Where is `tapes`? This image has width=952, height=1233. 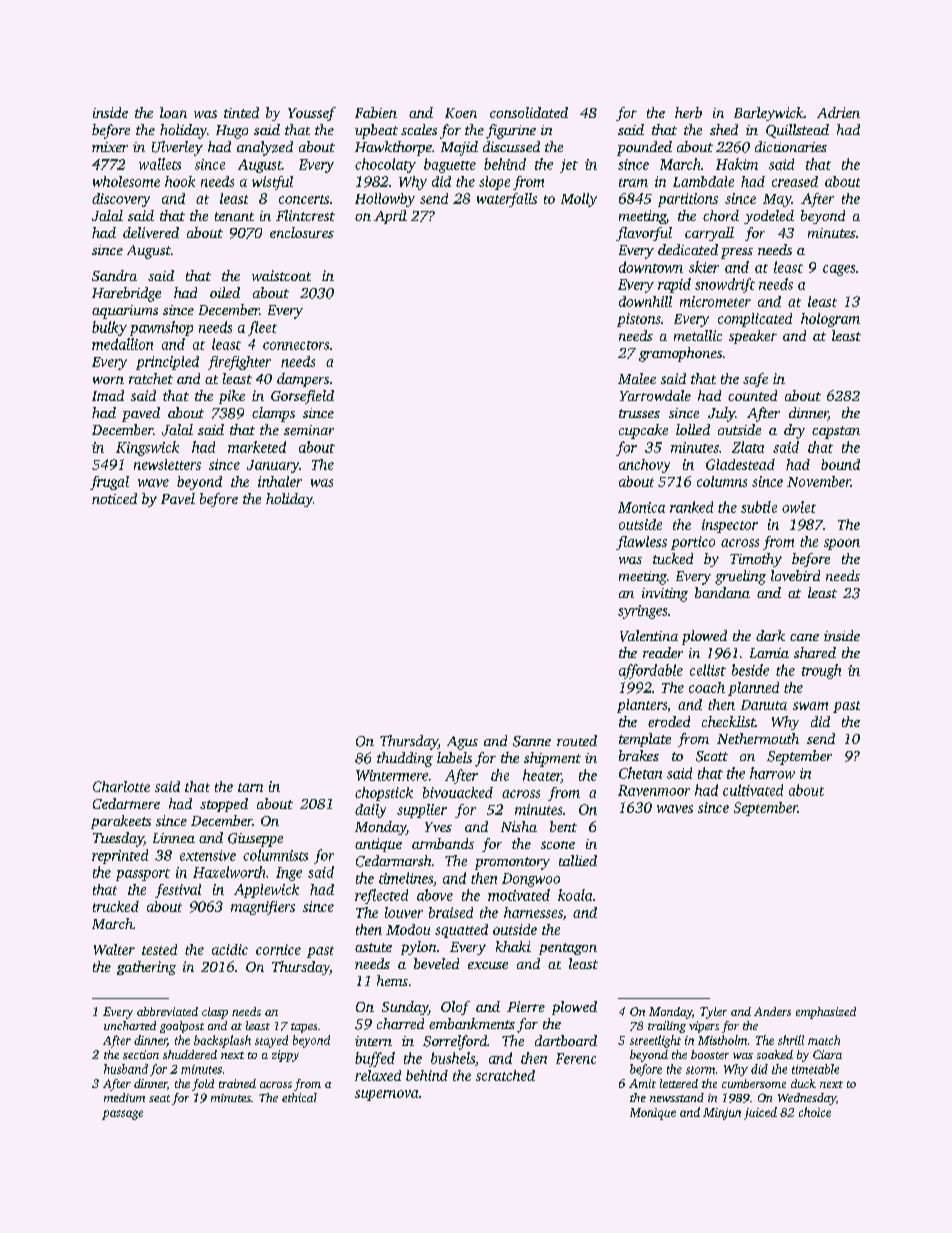
tapes is located at coordinates (304, 1028).
